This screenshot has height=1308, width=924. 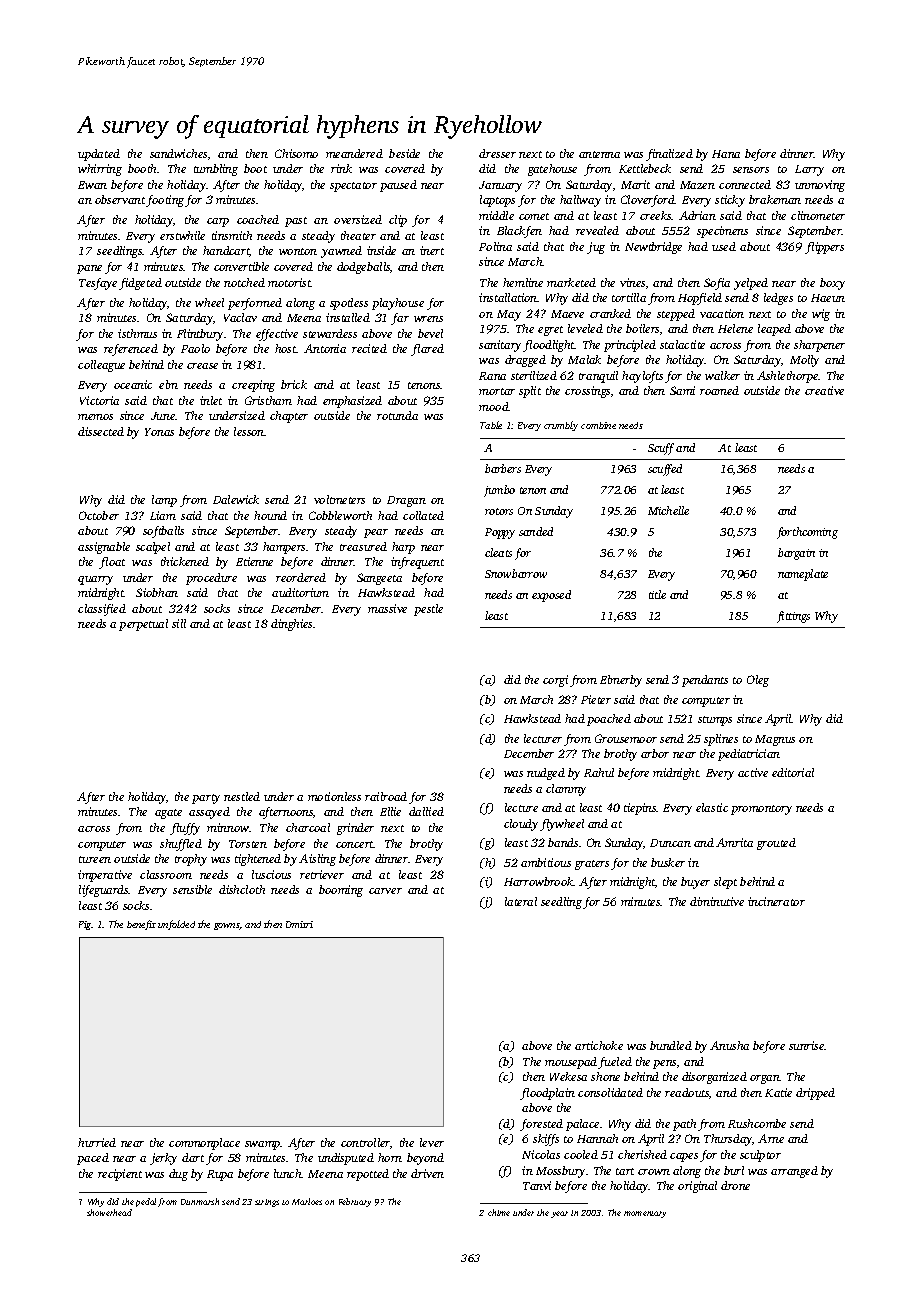 What do you see at coordinates (695, 883) in the screenshot?
I see `buyer` at bounding box center [695, 883].
